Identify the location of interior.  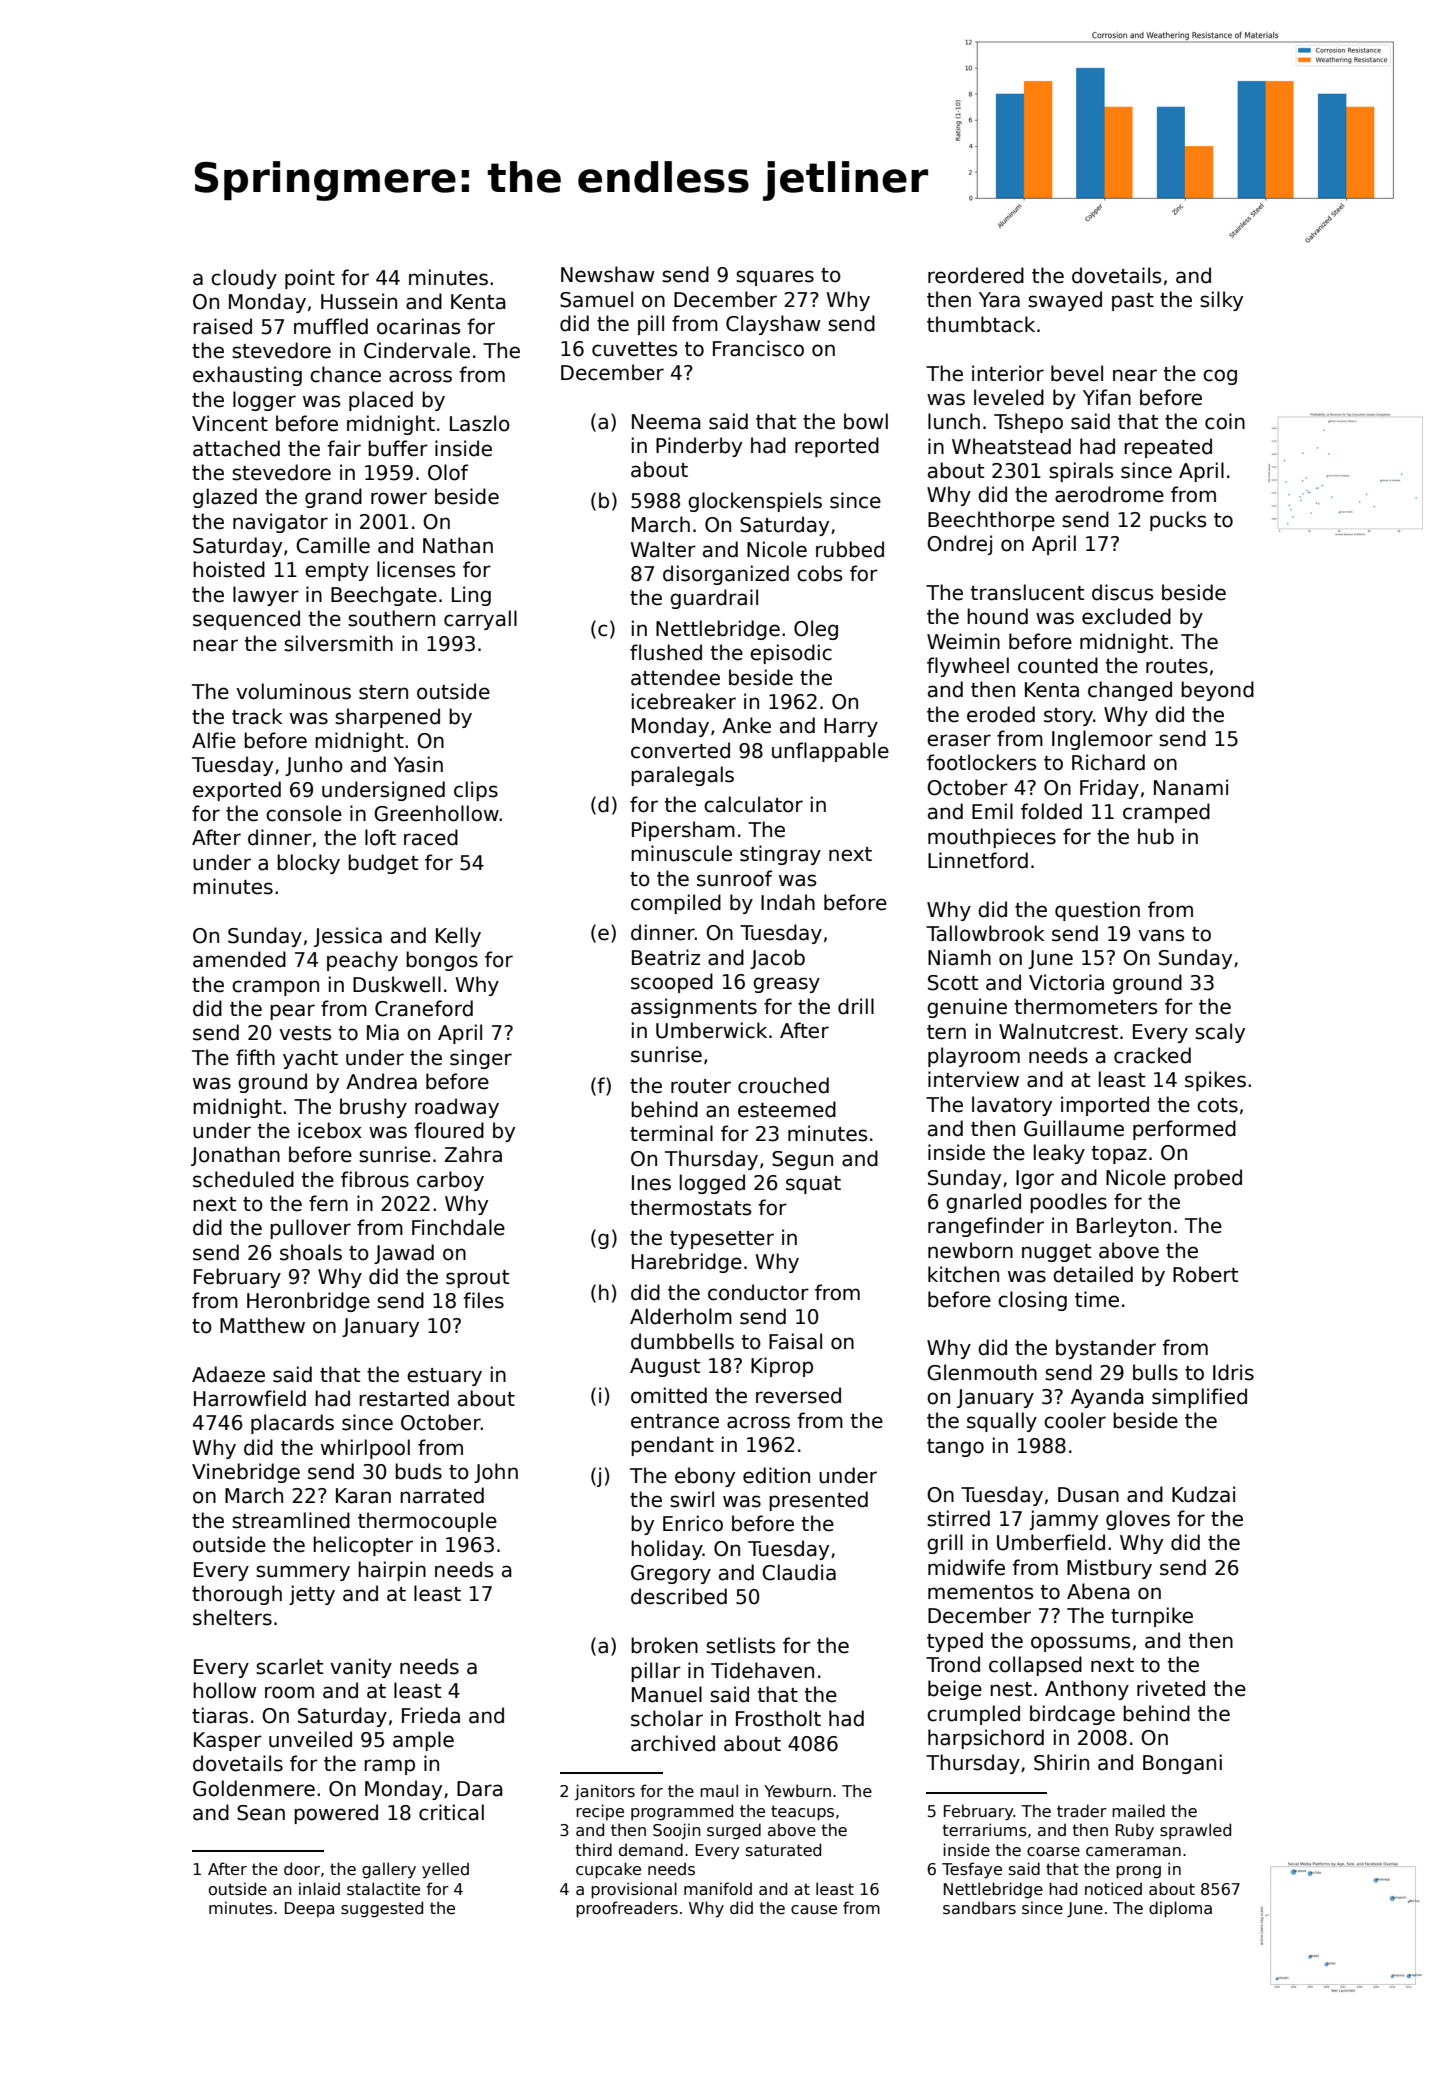
(1008, 373).
